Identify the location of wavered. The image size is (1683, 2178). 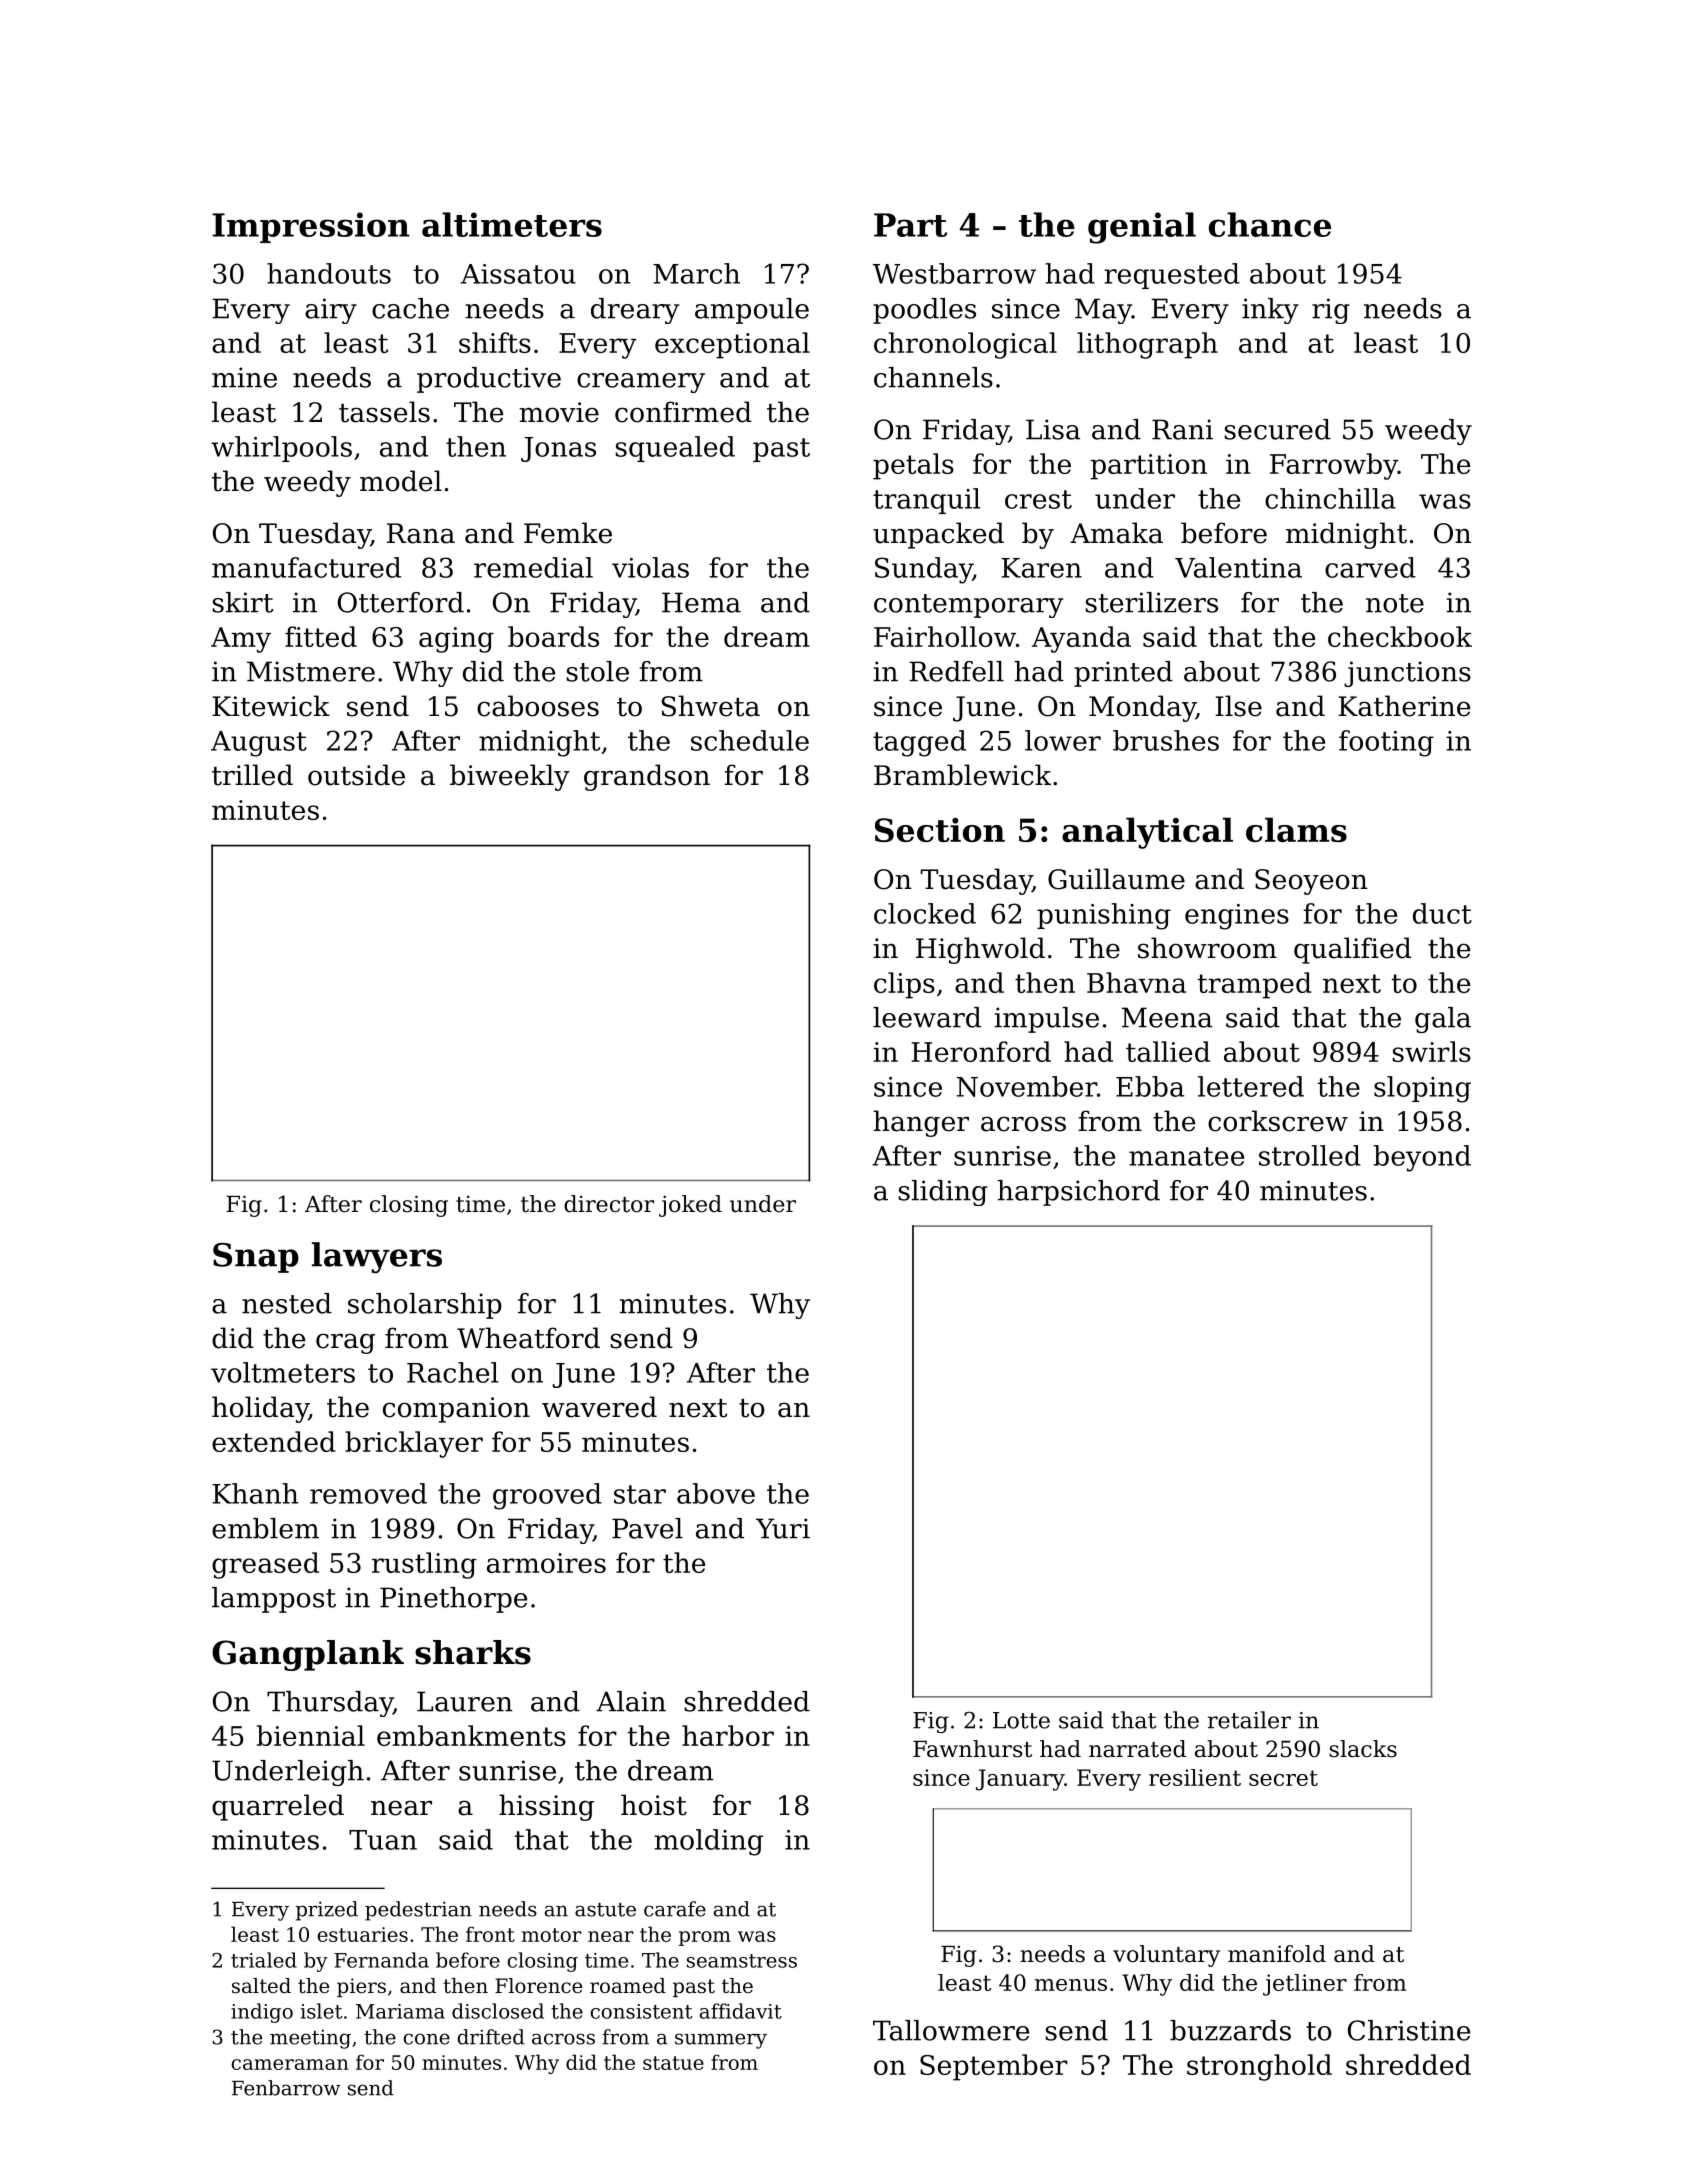
(599, 1407).
